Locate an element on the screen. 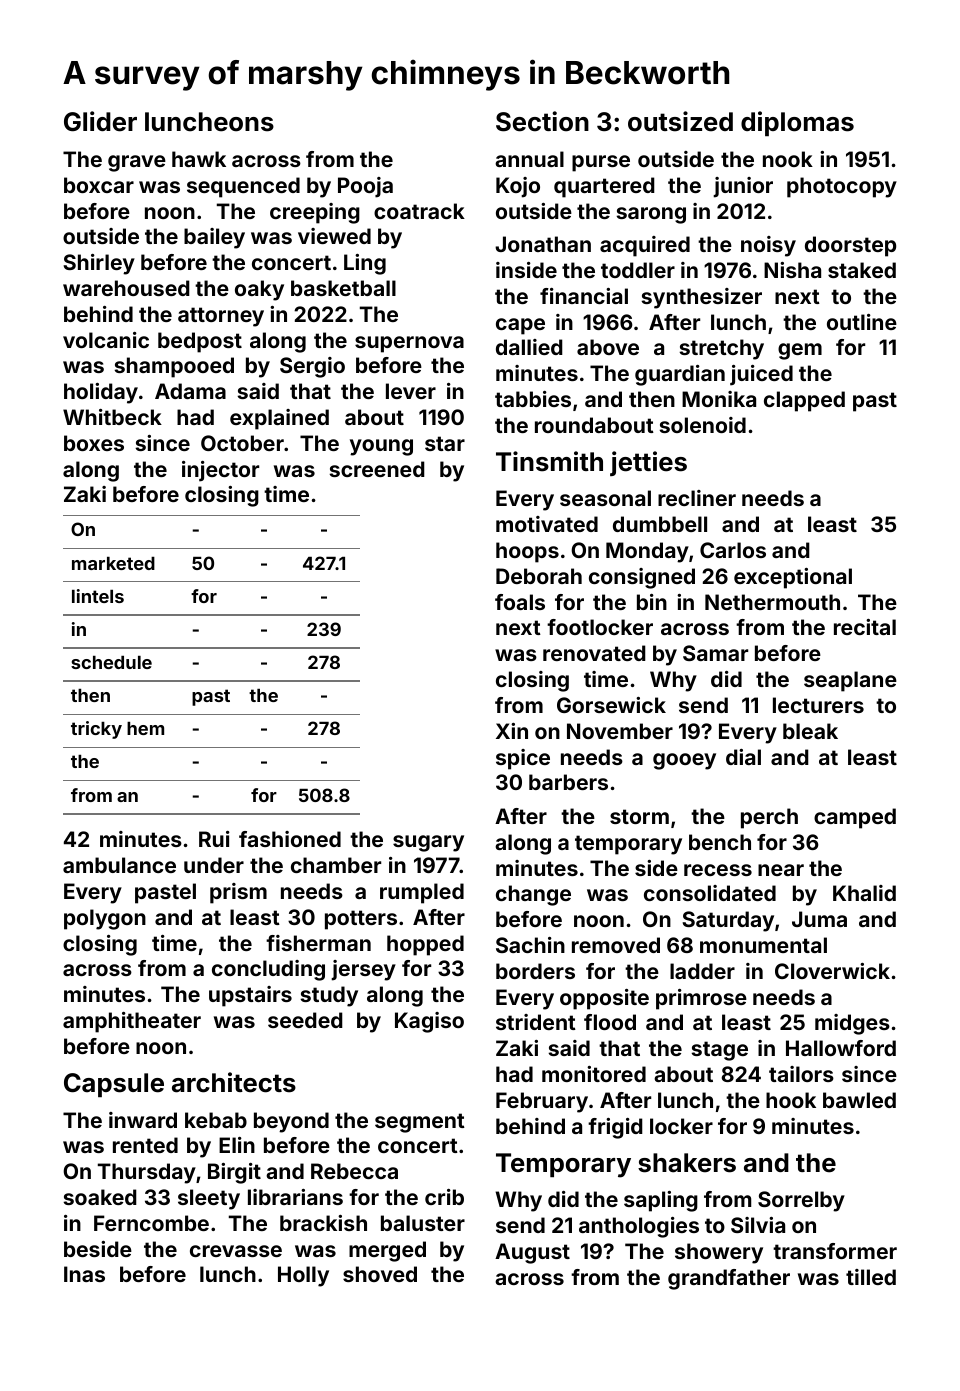  photocopy is located at coordinates (842, 187).
